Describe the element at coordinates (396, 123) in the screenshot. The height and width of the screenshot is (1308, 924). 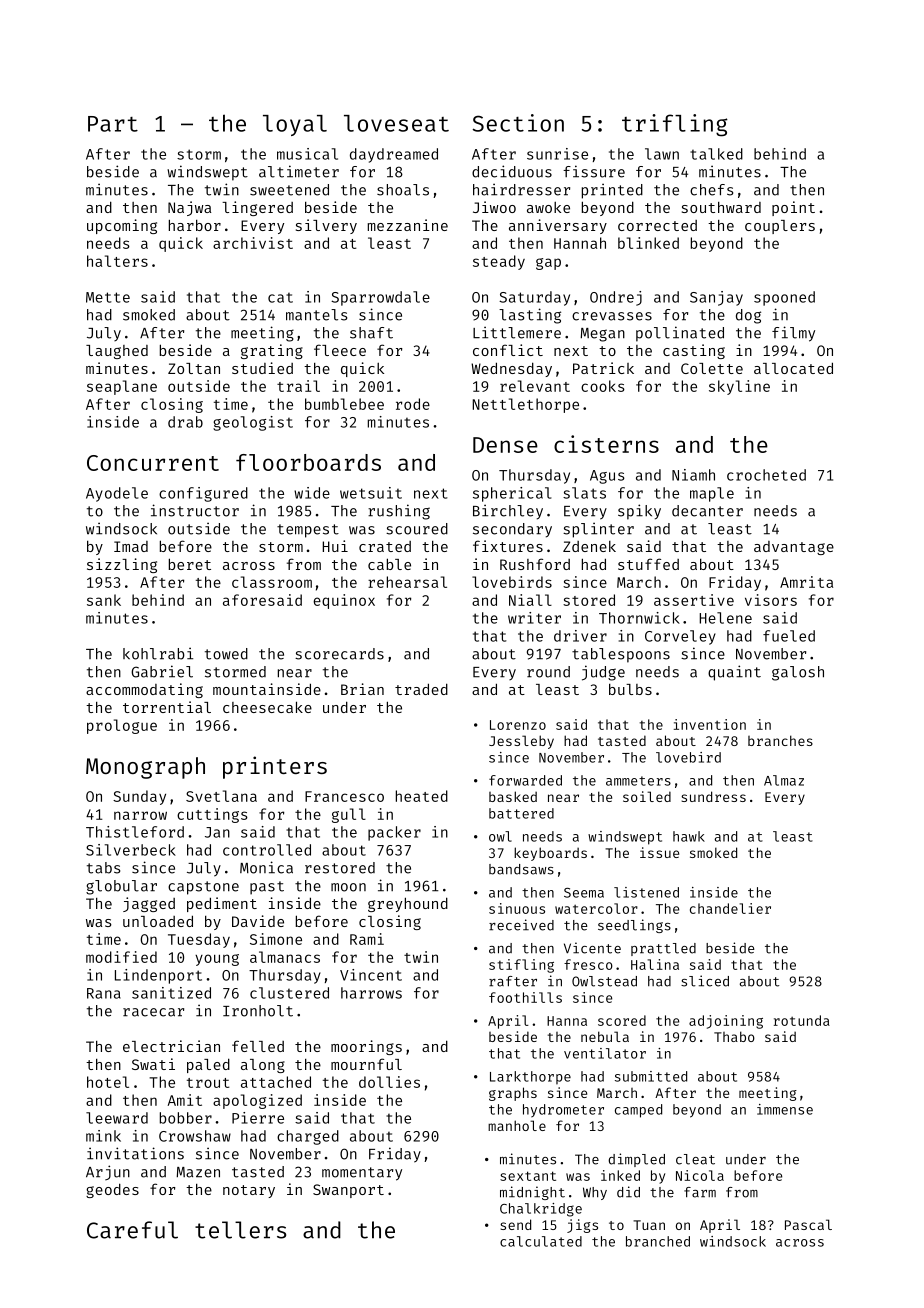
I see `loveseat` at that location.
